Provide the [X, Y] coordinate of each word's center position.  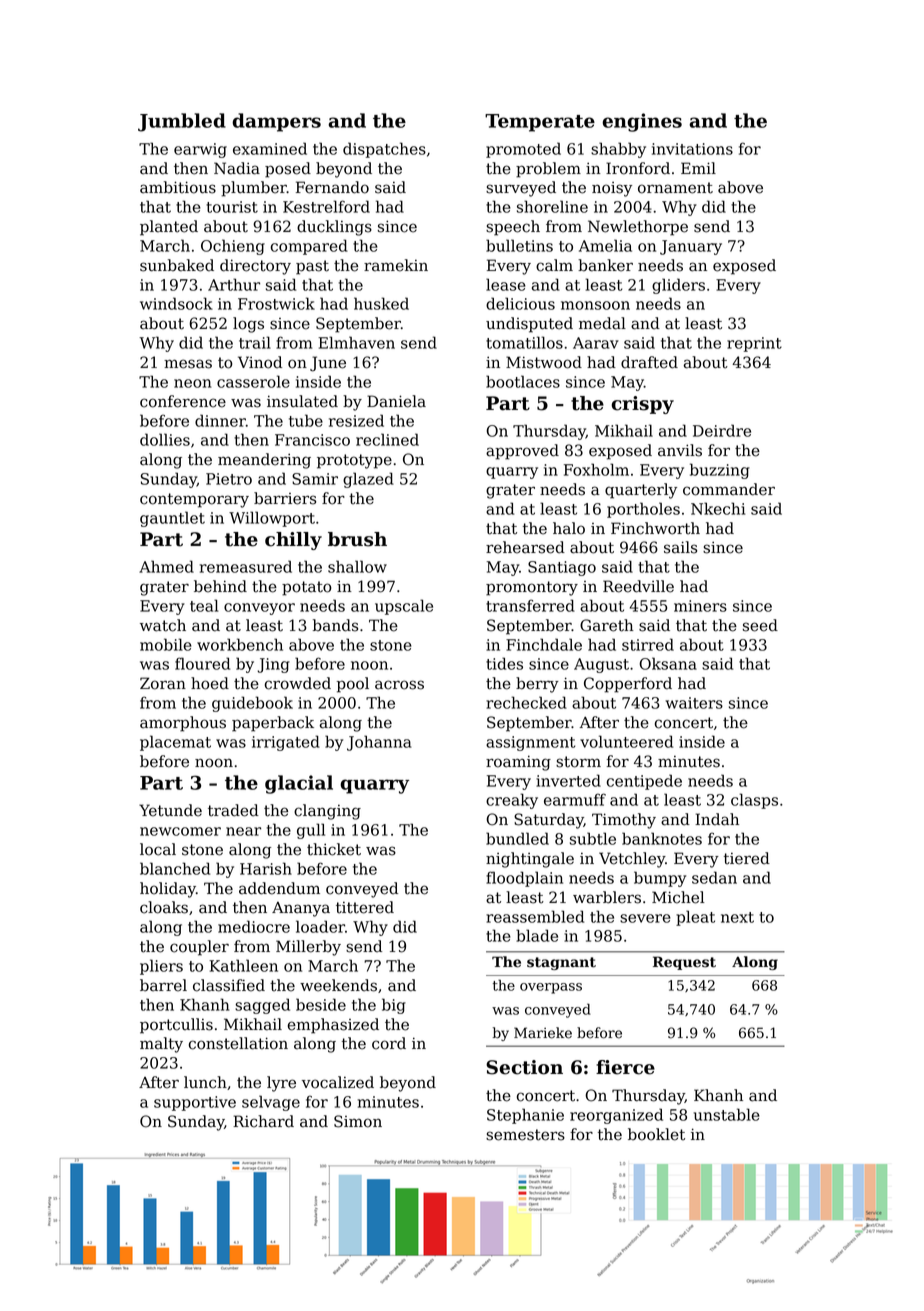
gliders [678, 286]
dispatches [384, 150]
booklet [656, 1134]
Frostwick [276, 303]
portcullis [176, 1026]
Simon [358, 1121]
